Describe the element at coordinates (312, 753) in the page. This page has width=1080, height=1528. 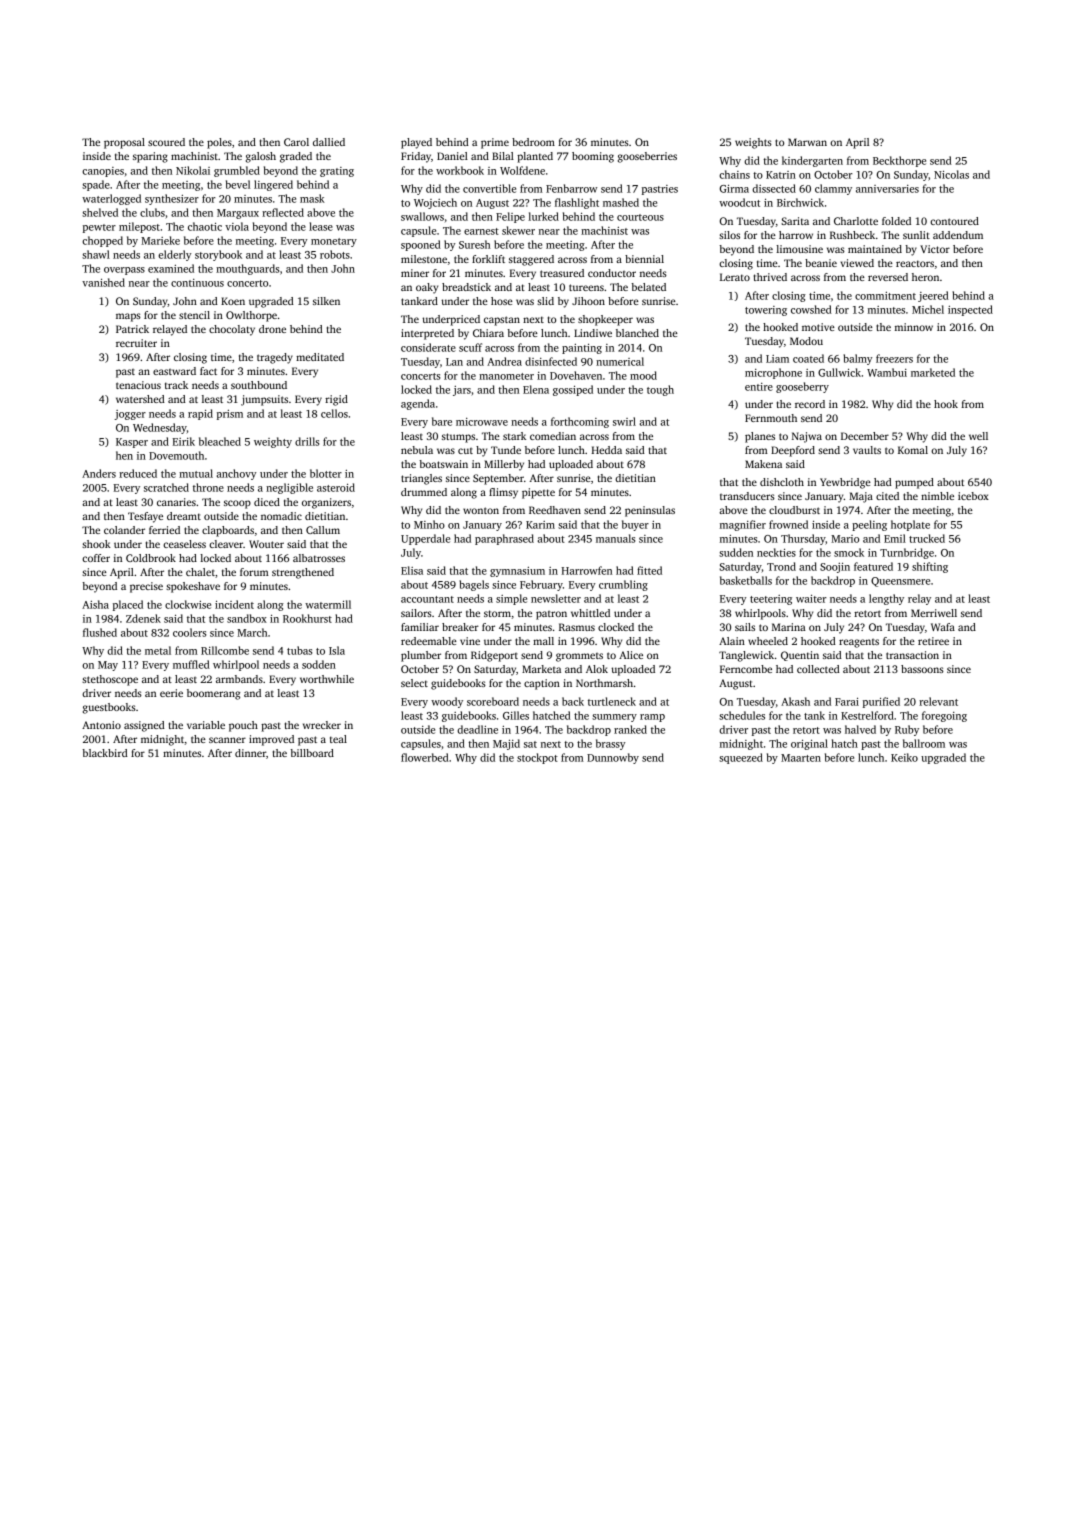
I see `billboard` at that location.
